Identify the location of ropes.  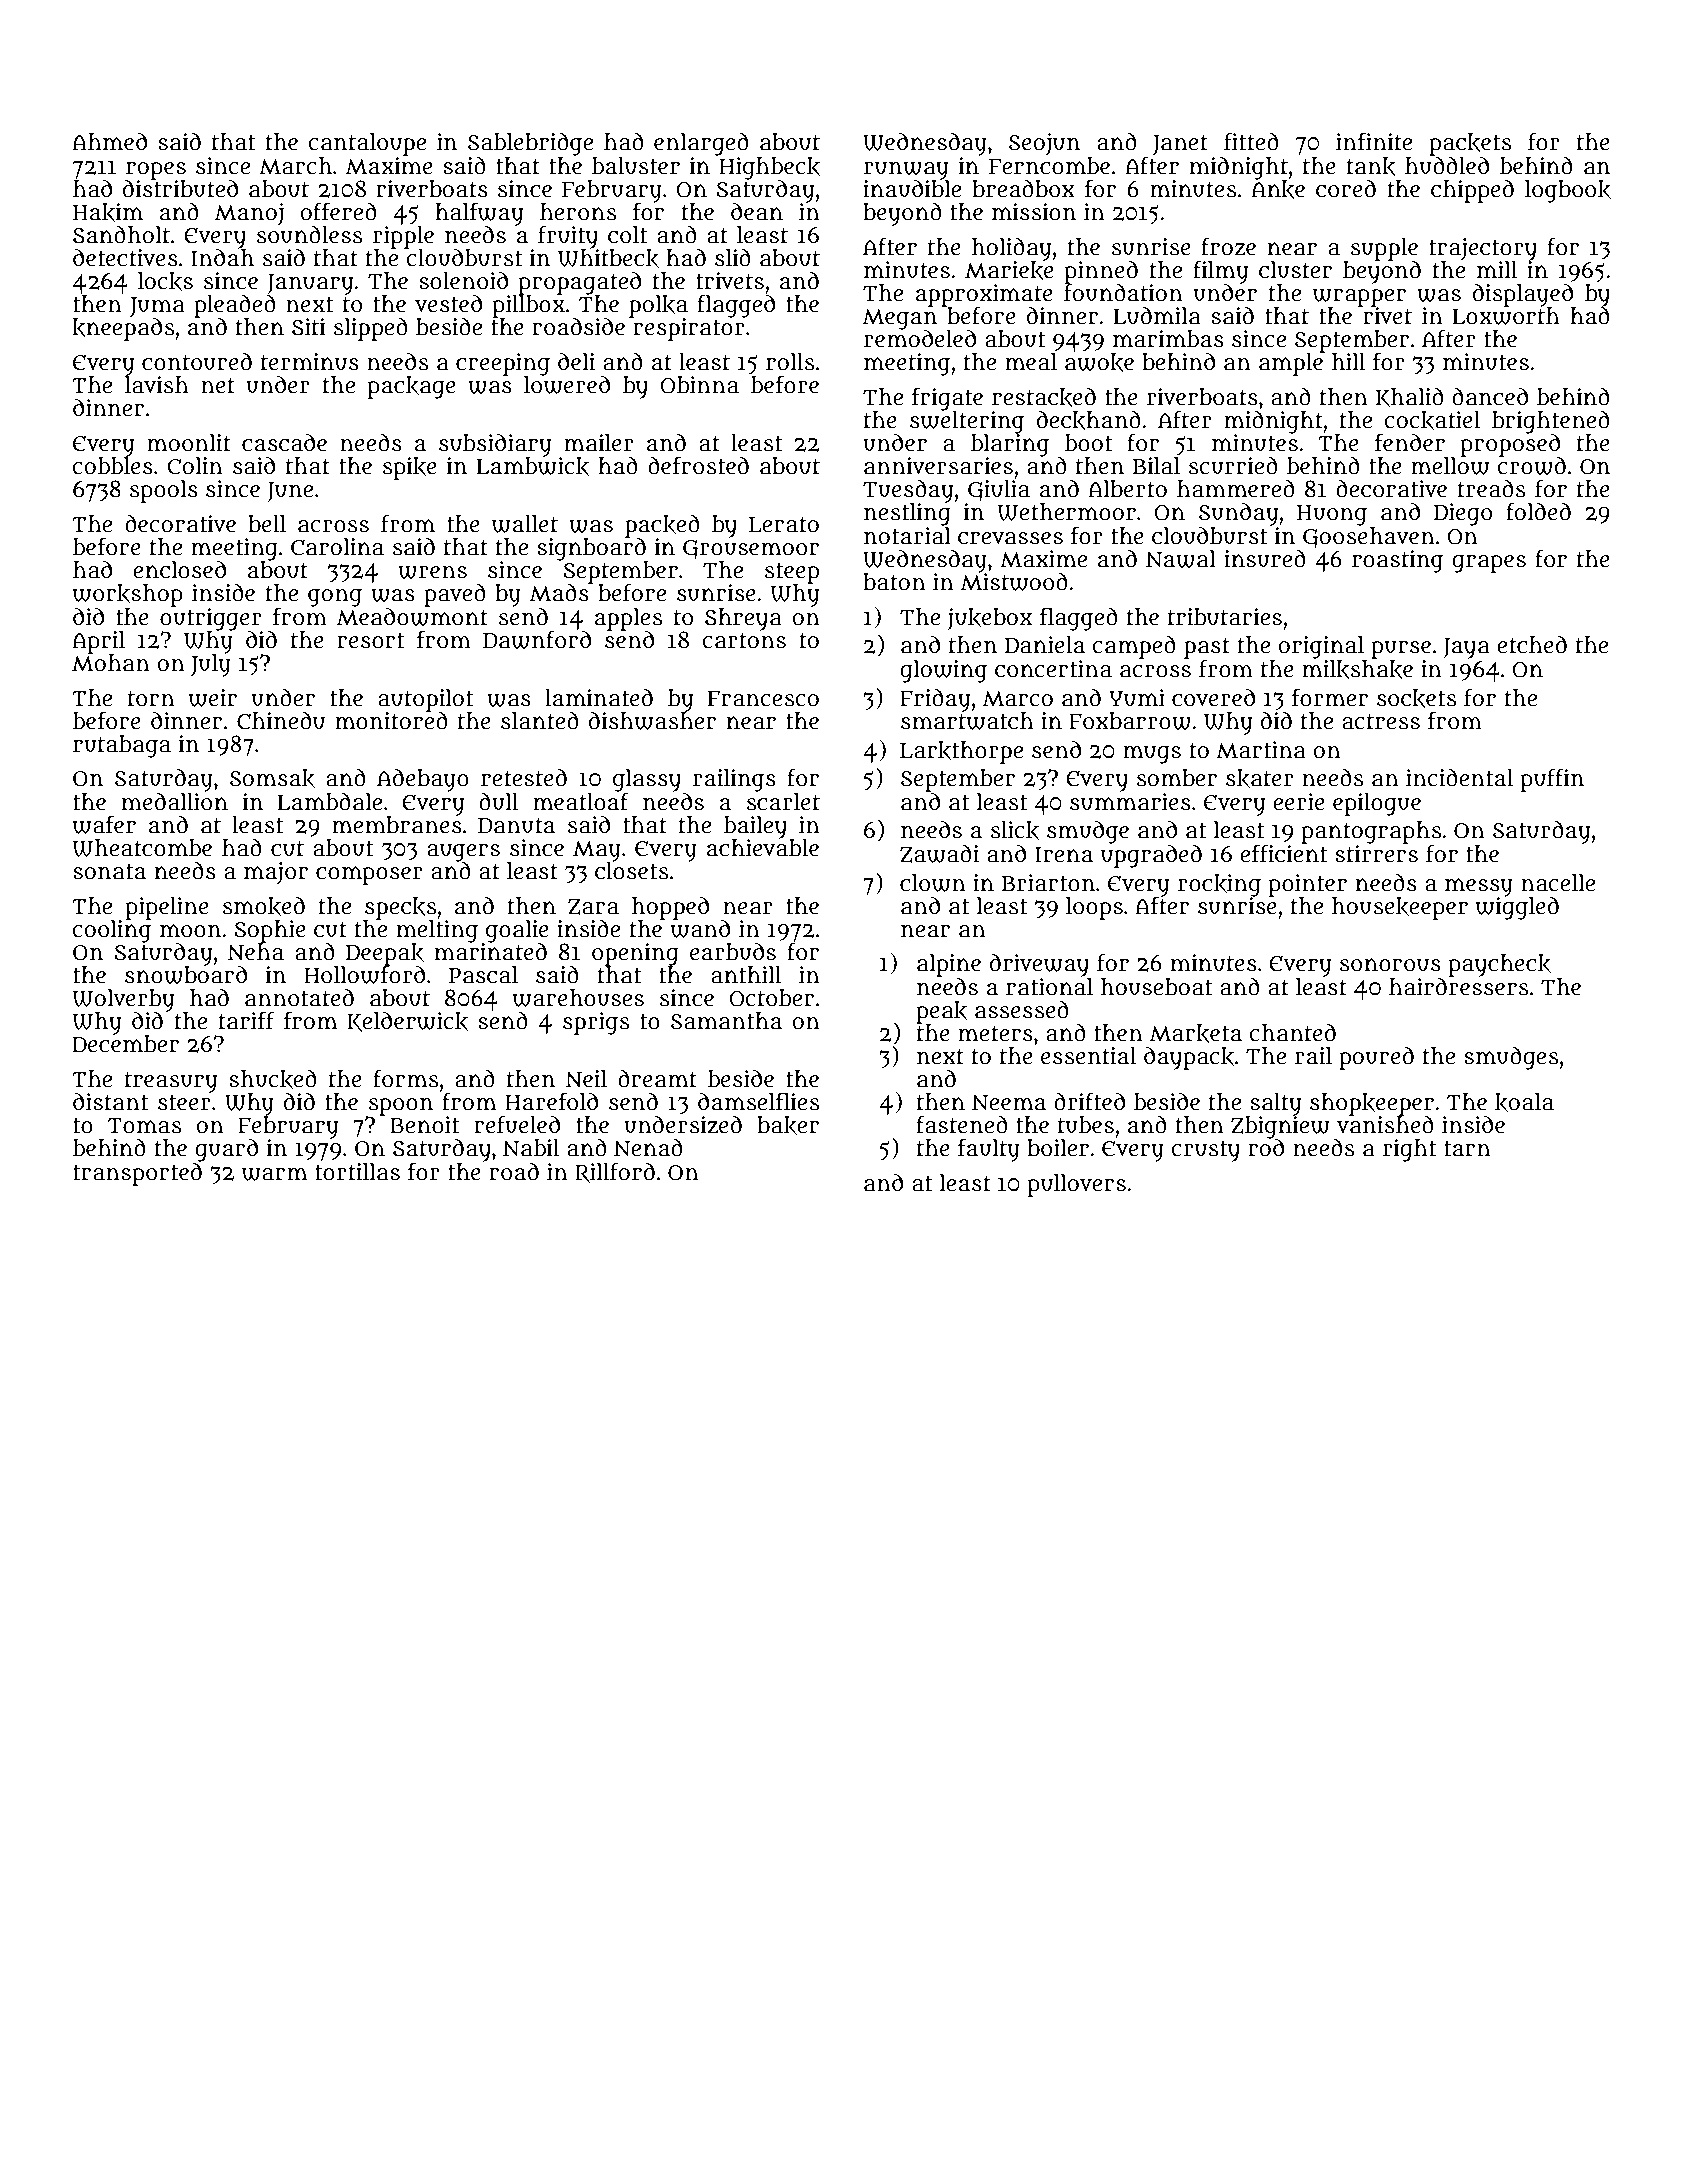
(156, 170).
